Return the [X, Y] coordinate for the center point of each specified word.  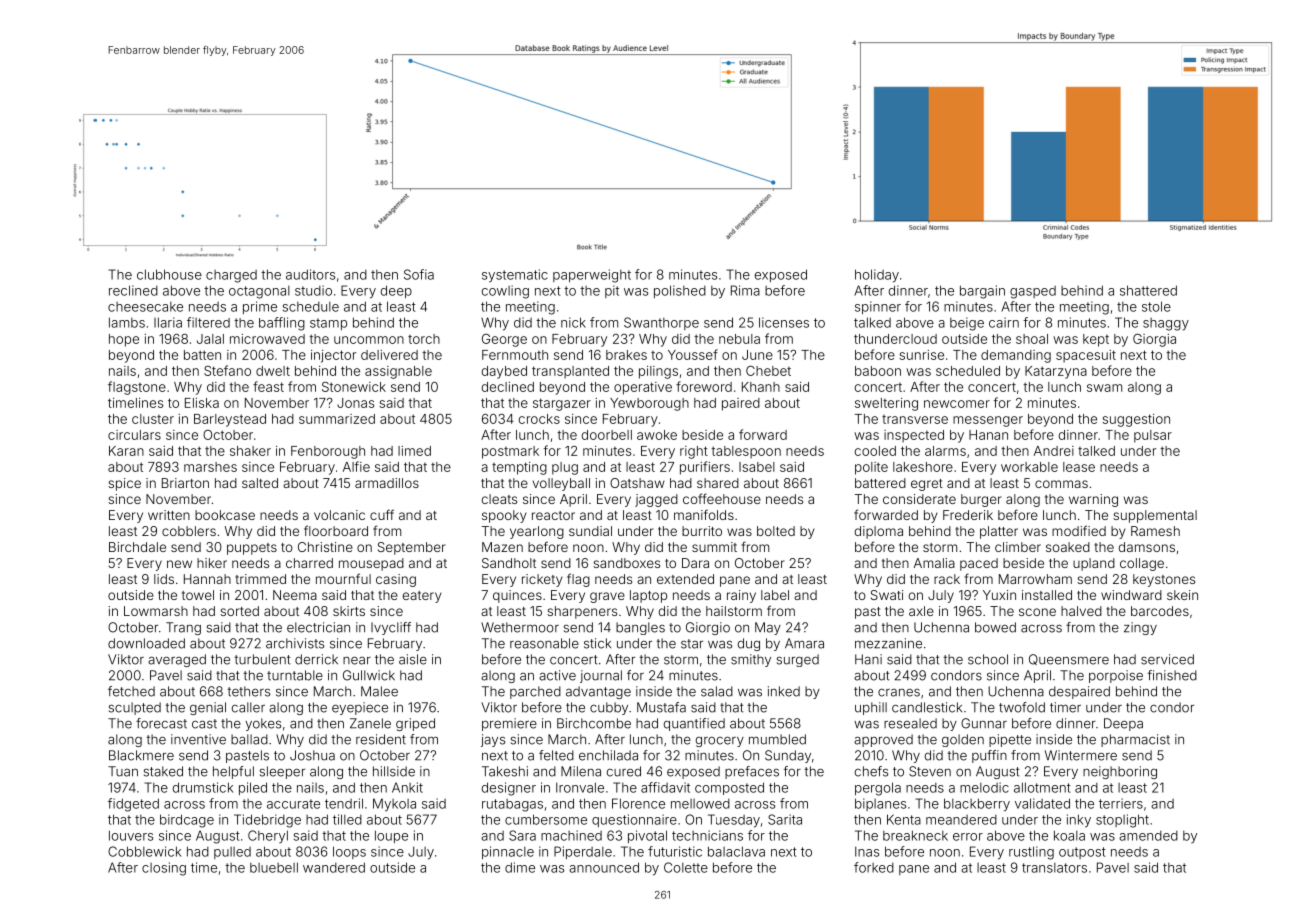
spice [124, 484]
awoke [657, 435]
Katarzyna [1056, 372]
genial [208, 708]
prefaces [752, 772]
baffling [282, 324]
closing [164, 869]
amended [1148, 836]
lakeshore [923, 467]
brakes [626, 355]
